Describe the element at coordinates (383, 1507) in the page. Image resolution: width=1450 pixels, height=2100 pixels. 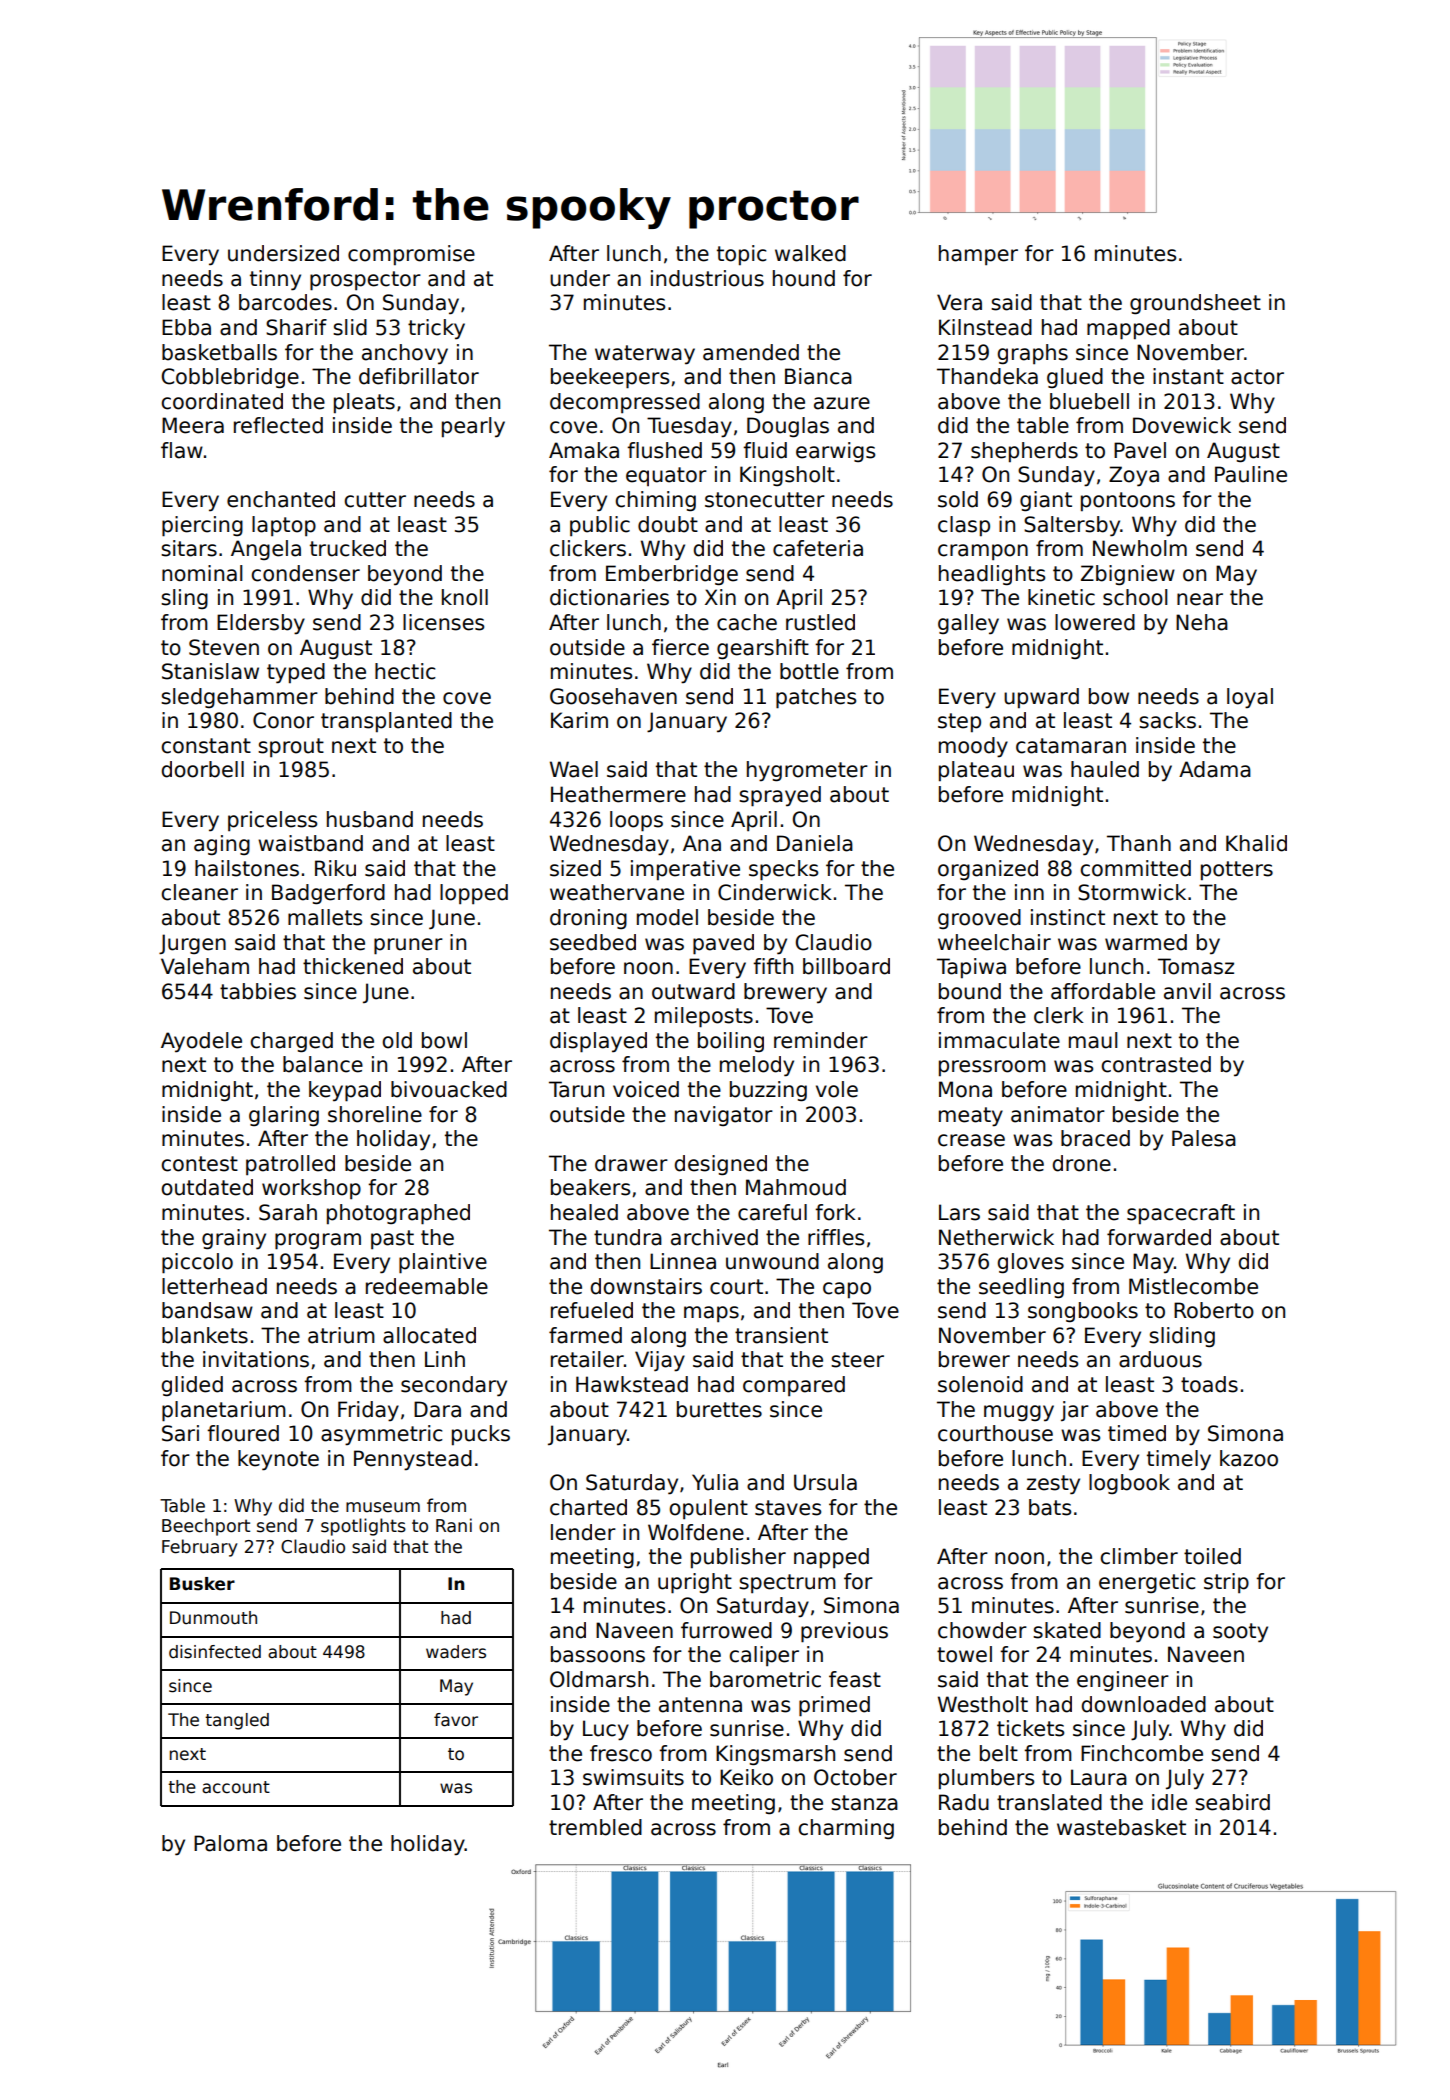
I see `museum` at that location.
